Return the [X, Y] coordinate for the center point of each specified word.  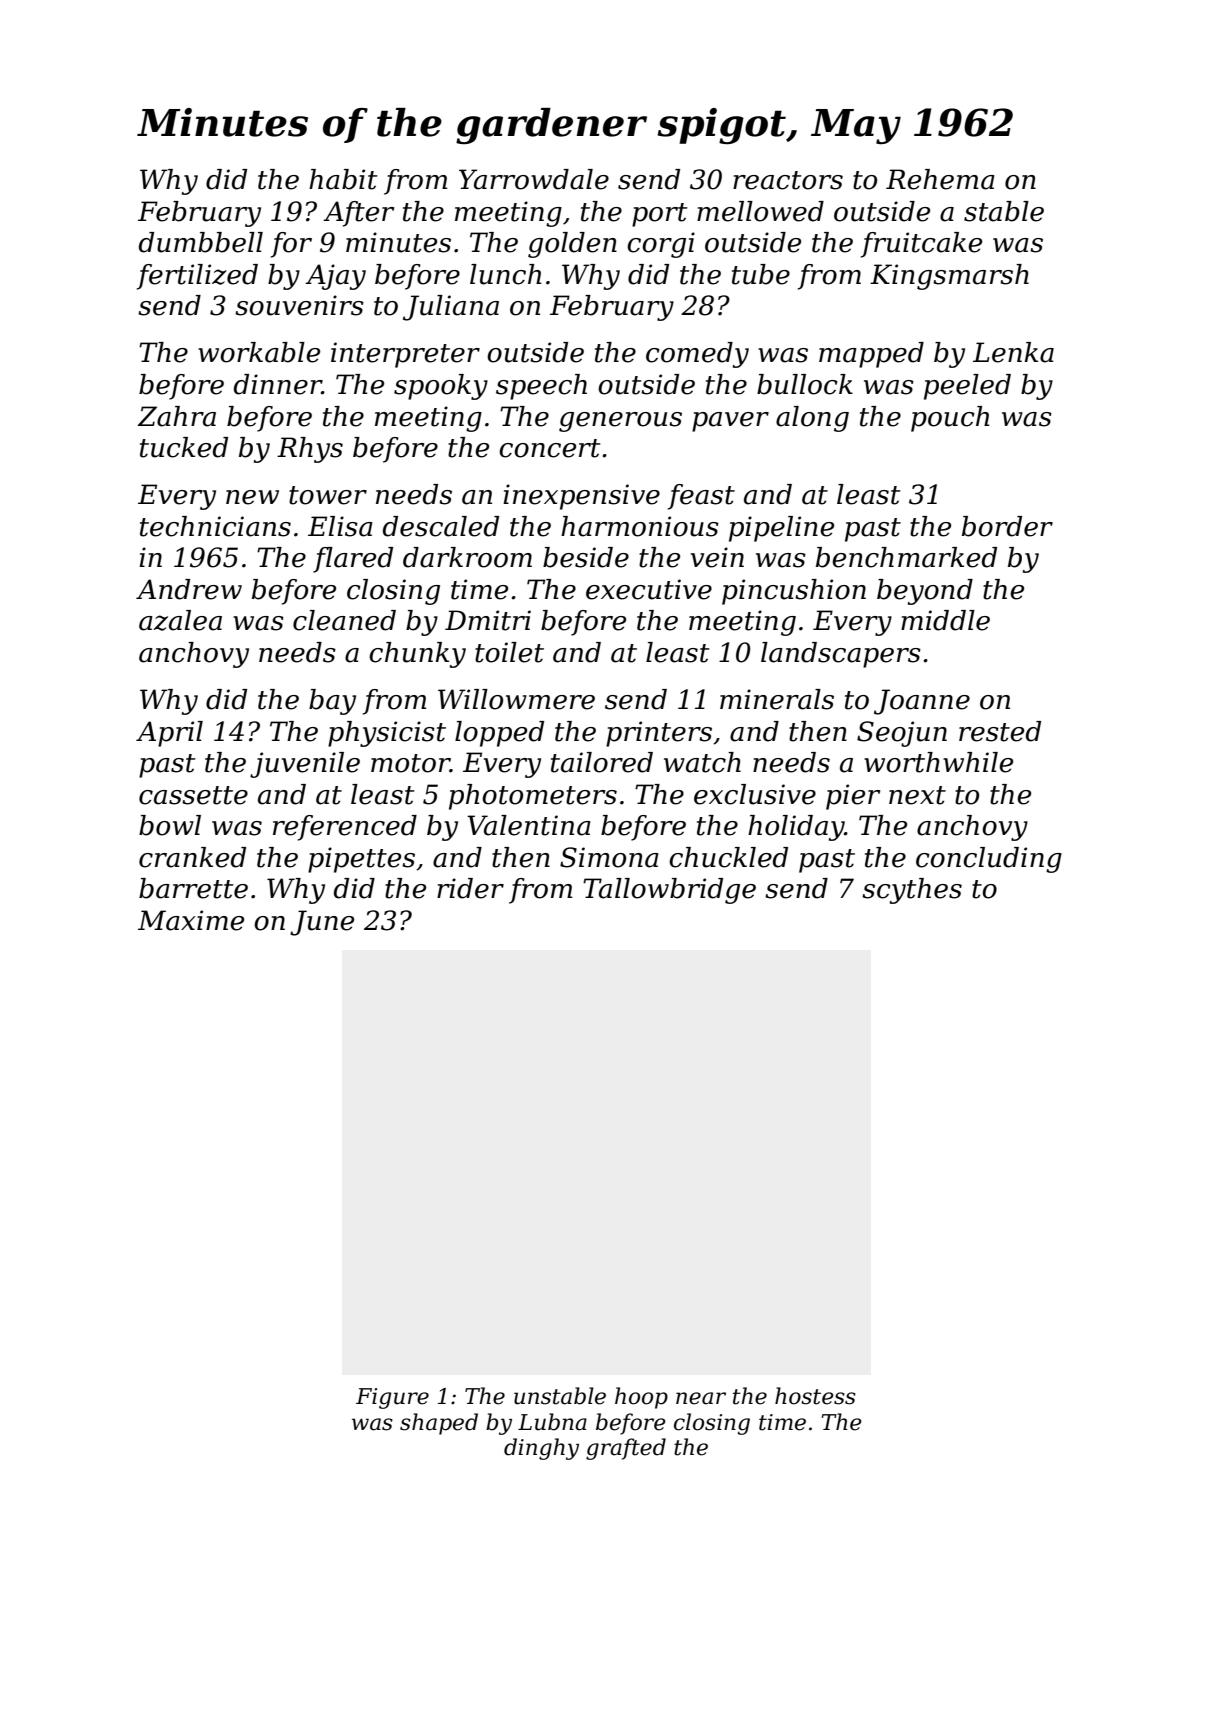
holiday [796, 828]
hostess [815, 1396]
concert [550, 448]
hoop [641, 1398]
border [1007, 526]
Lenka [1013, 352]
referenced [345, 828]
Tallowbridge [669, 891]
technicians [215, 526]
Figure [392, 1398]
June [322, 923]
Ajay [335, 277]
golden [572, 245]
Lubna [552, 1422]
